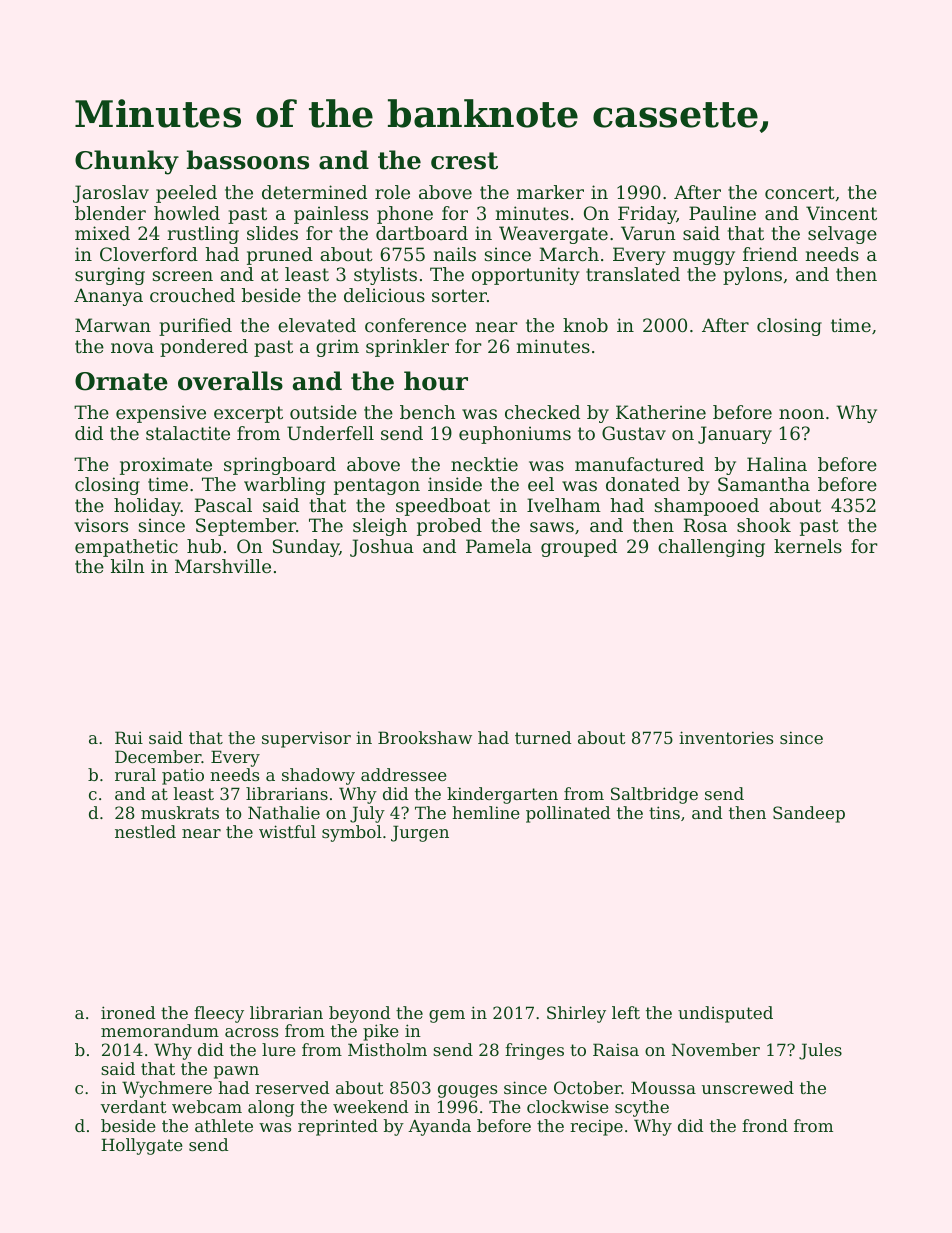 This image has height=1233, width=952. I want to click on inventories, so click(726, 737).
